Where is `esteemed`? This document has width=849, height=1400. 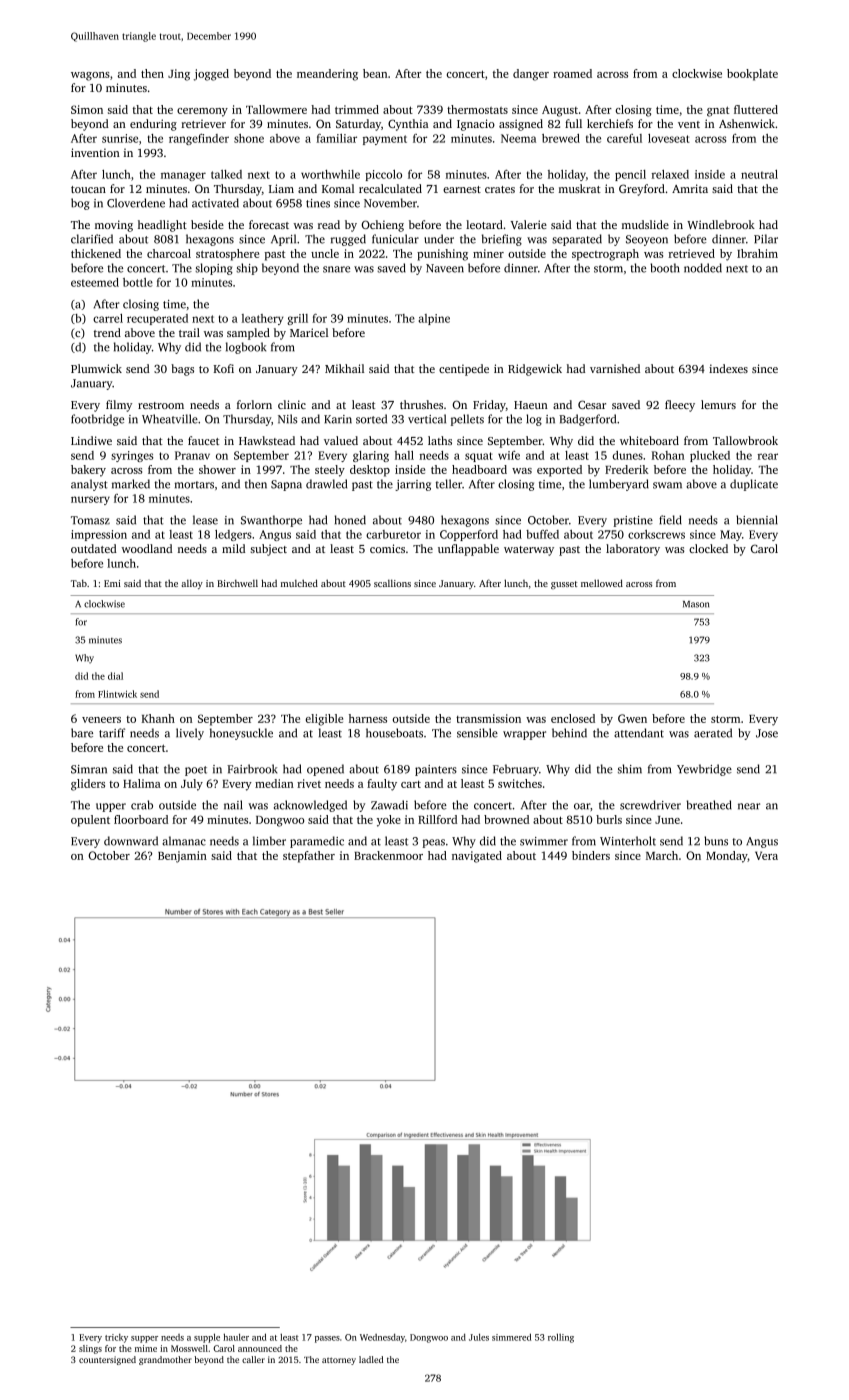
esteemed is located at coordinates (95, 282).
